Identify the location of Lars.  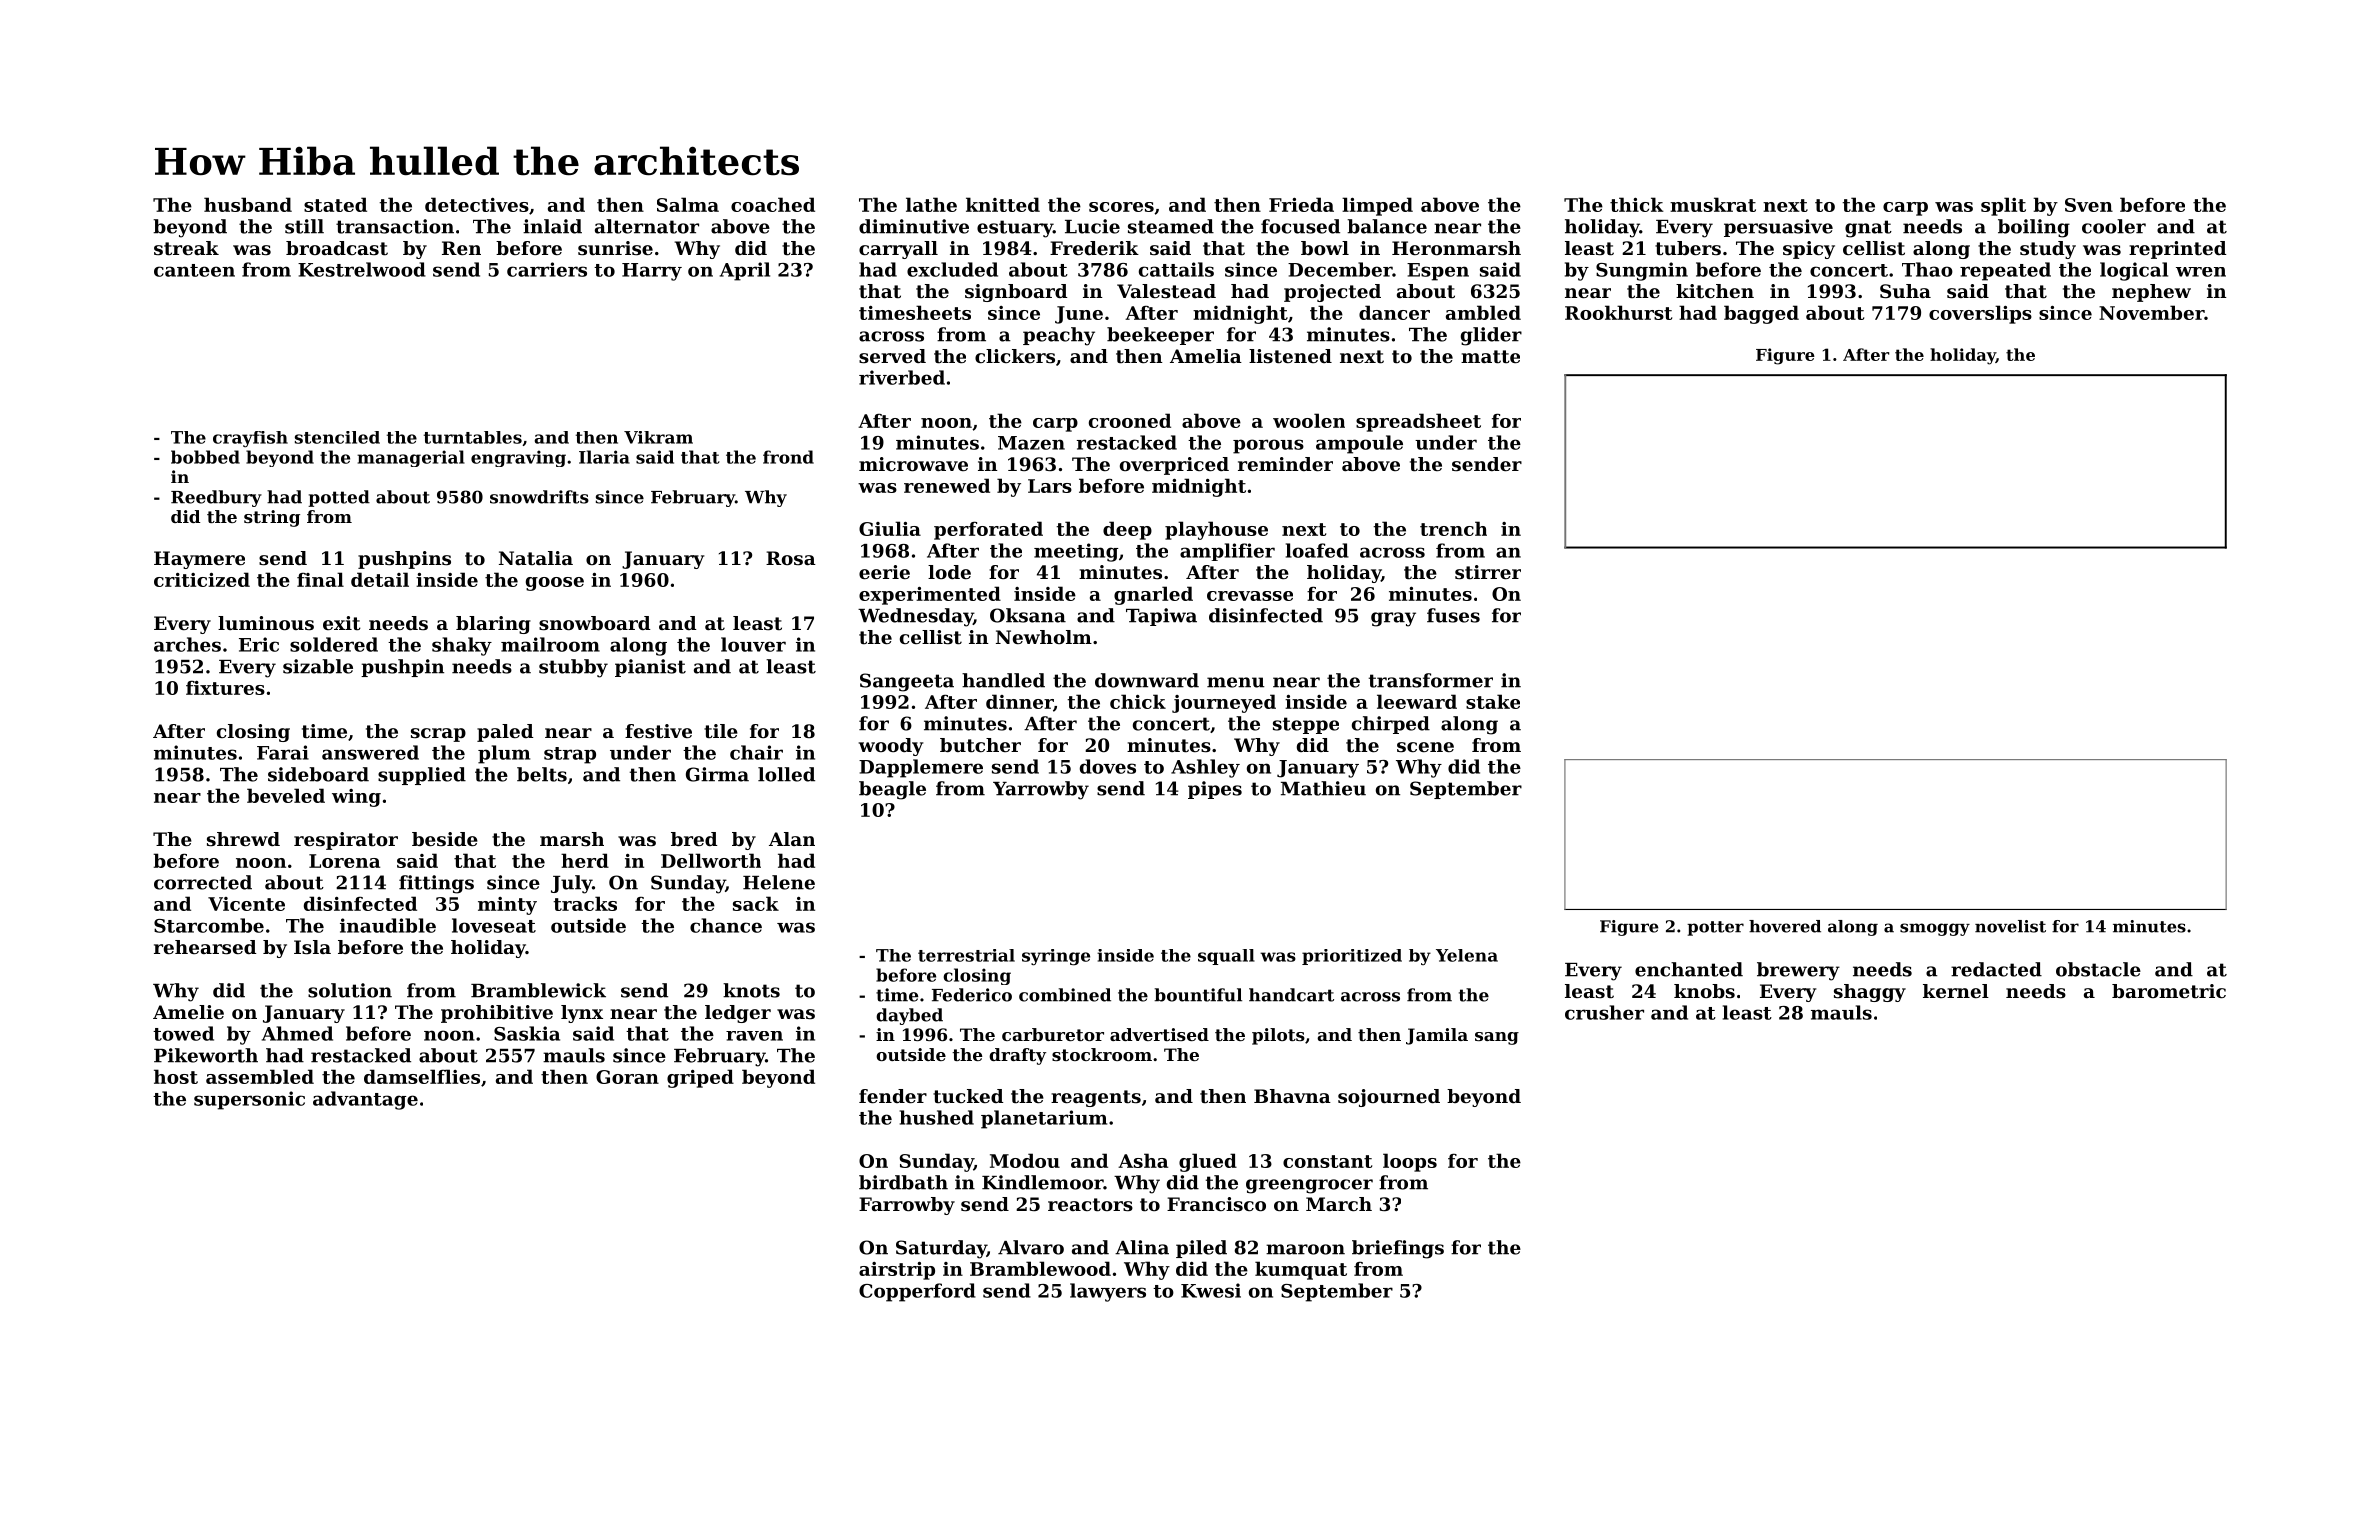
(1050, 486).
